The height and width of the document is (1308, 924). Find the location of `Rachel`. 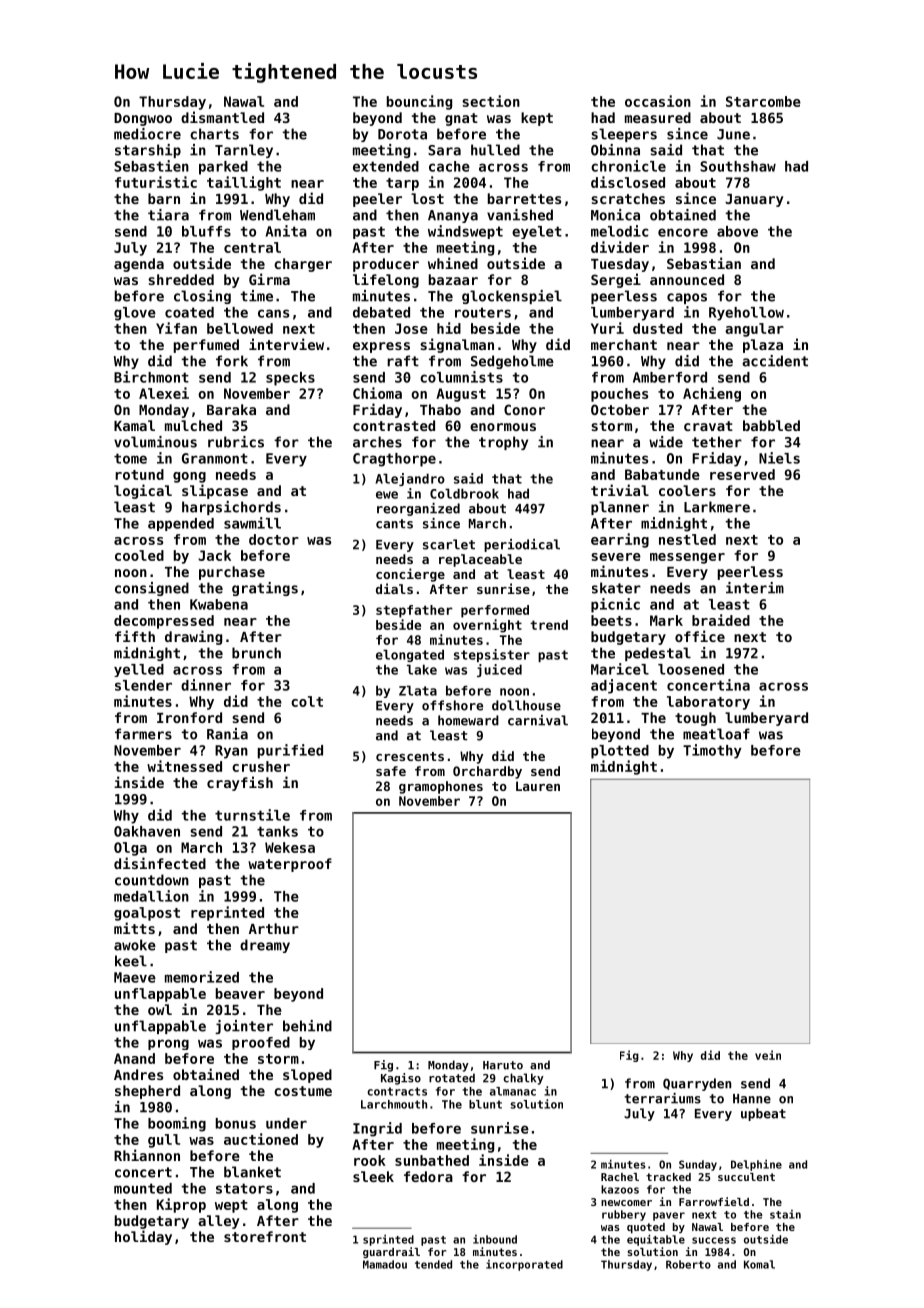

Rachel is located at coordinates (620, 1177).
